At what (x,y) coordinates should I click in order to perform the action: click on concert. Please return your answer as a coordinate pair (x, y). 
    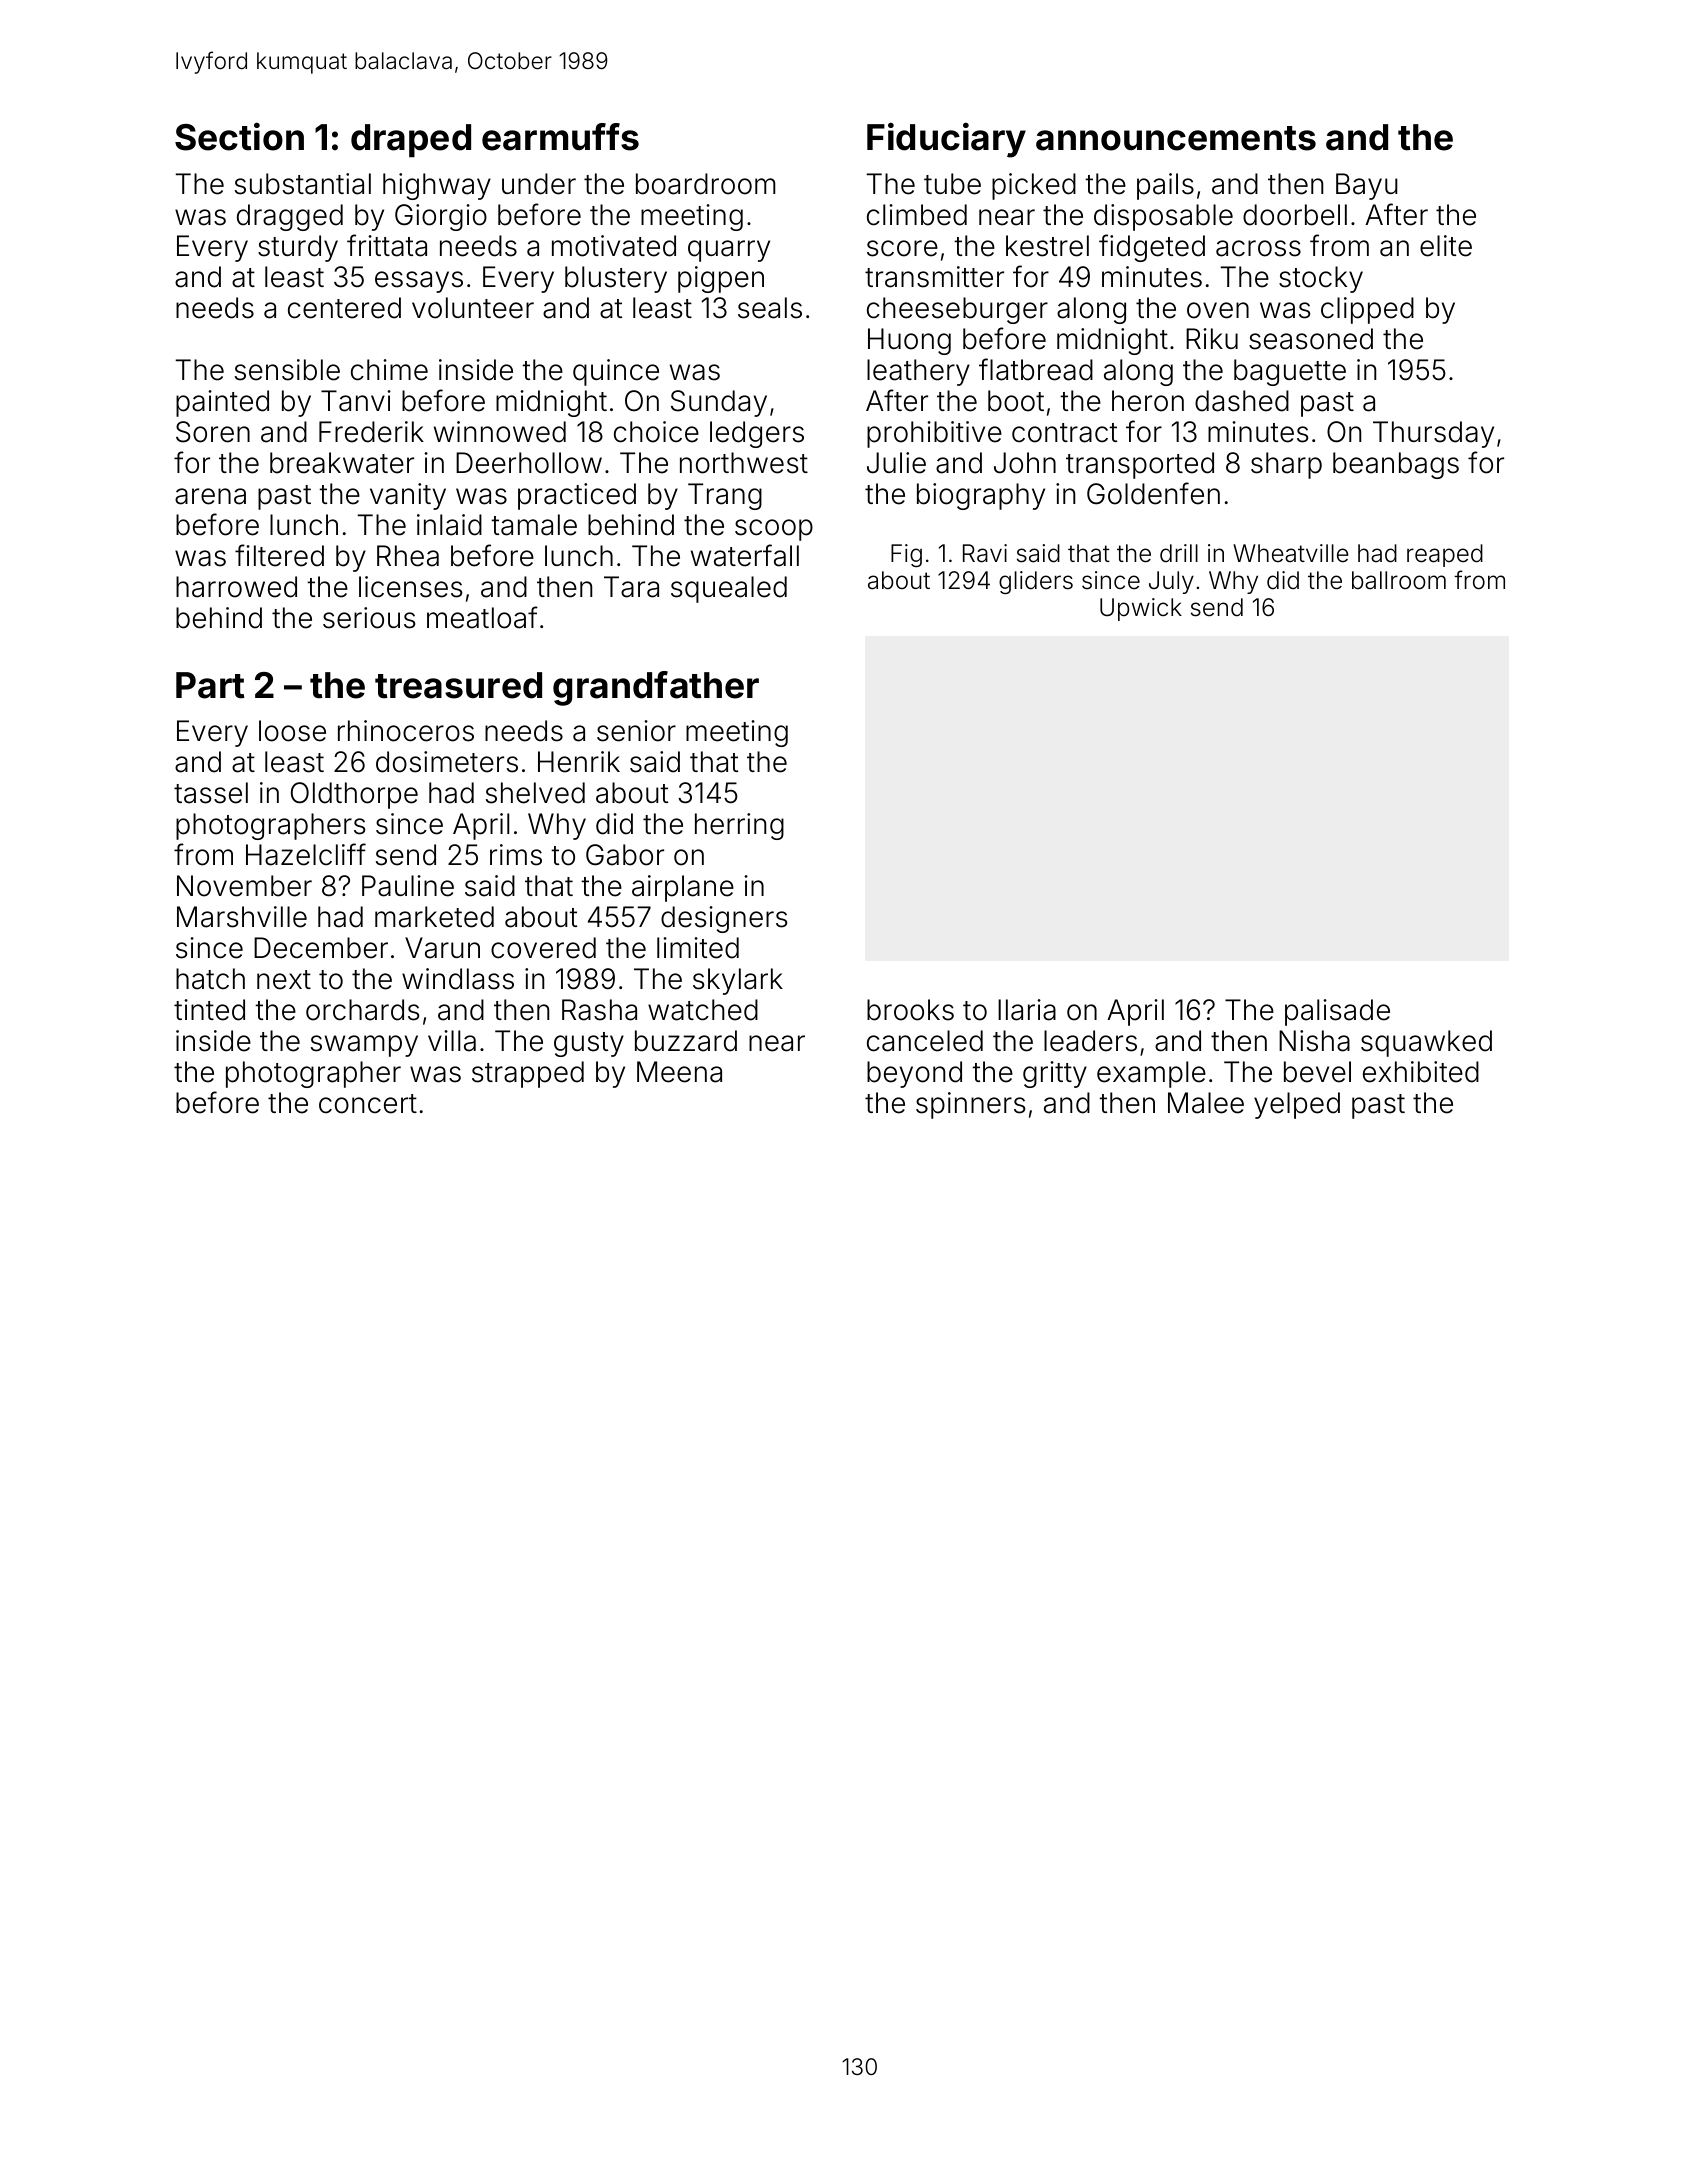
    Looking at the image, I should click on (368, 1104).
